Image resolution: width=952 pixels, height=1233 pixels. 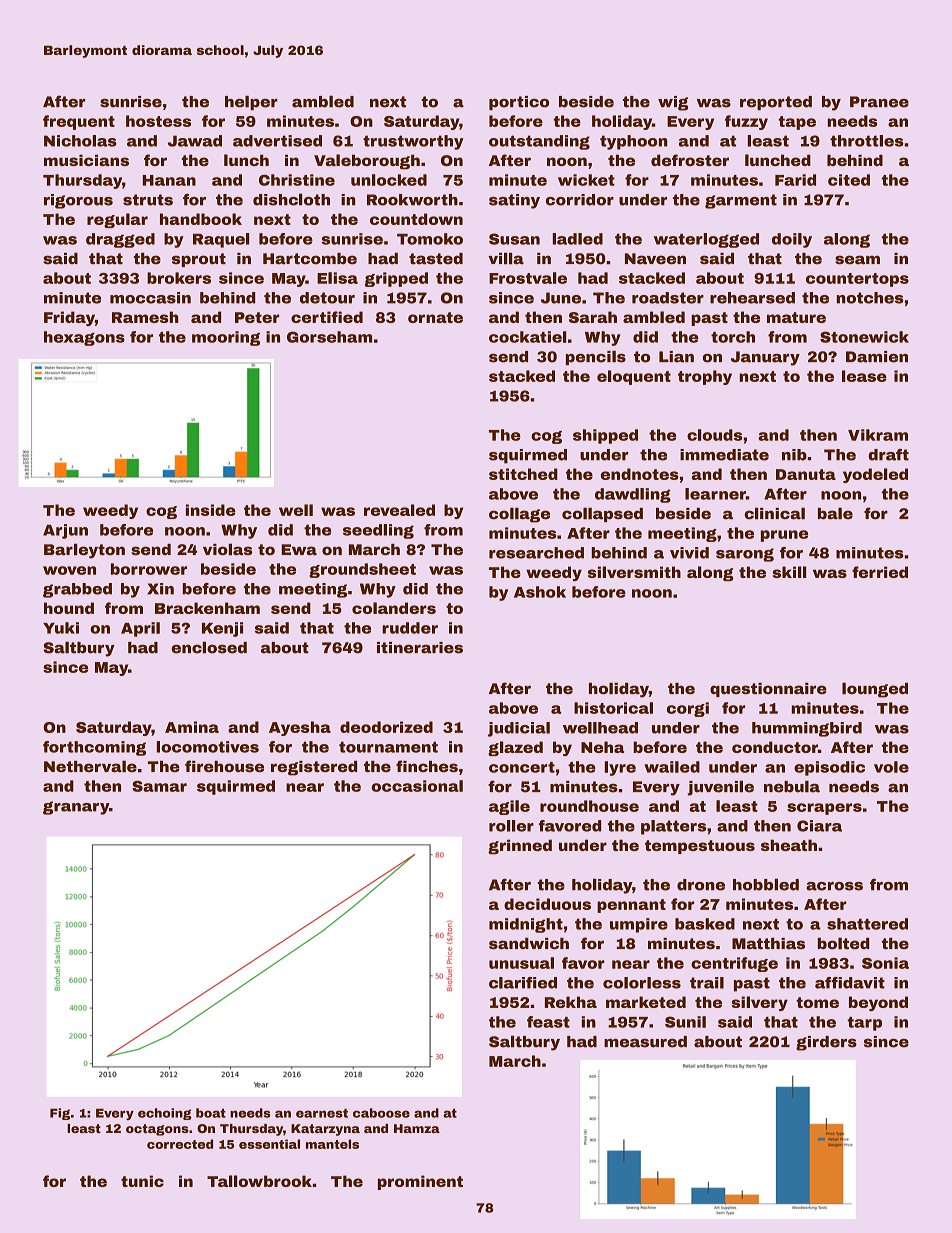 What do you see at coordinates (776, 103) in the image?
I see `reported` at bounding box center [776, 103].
